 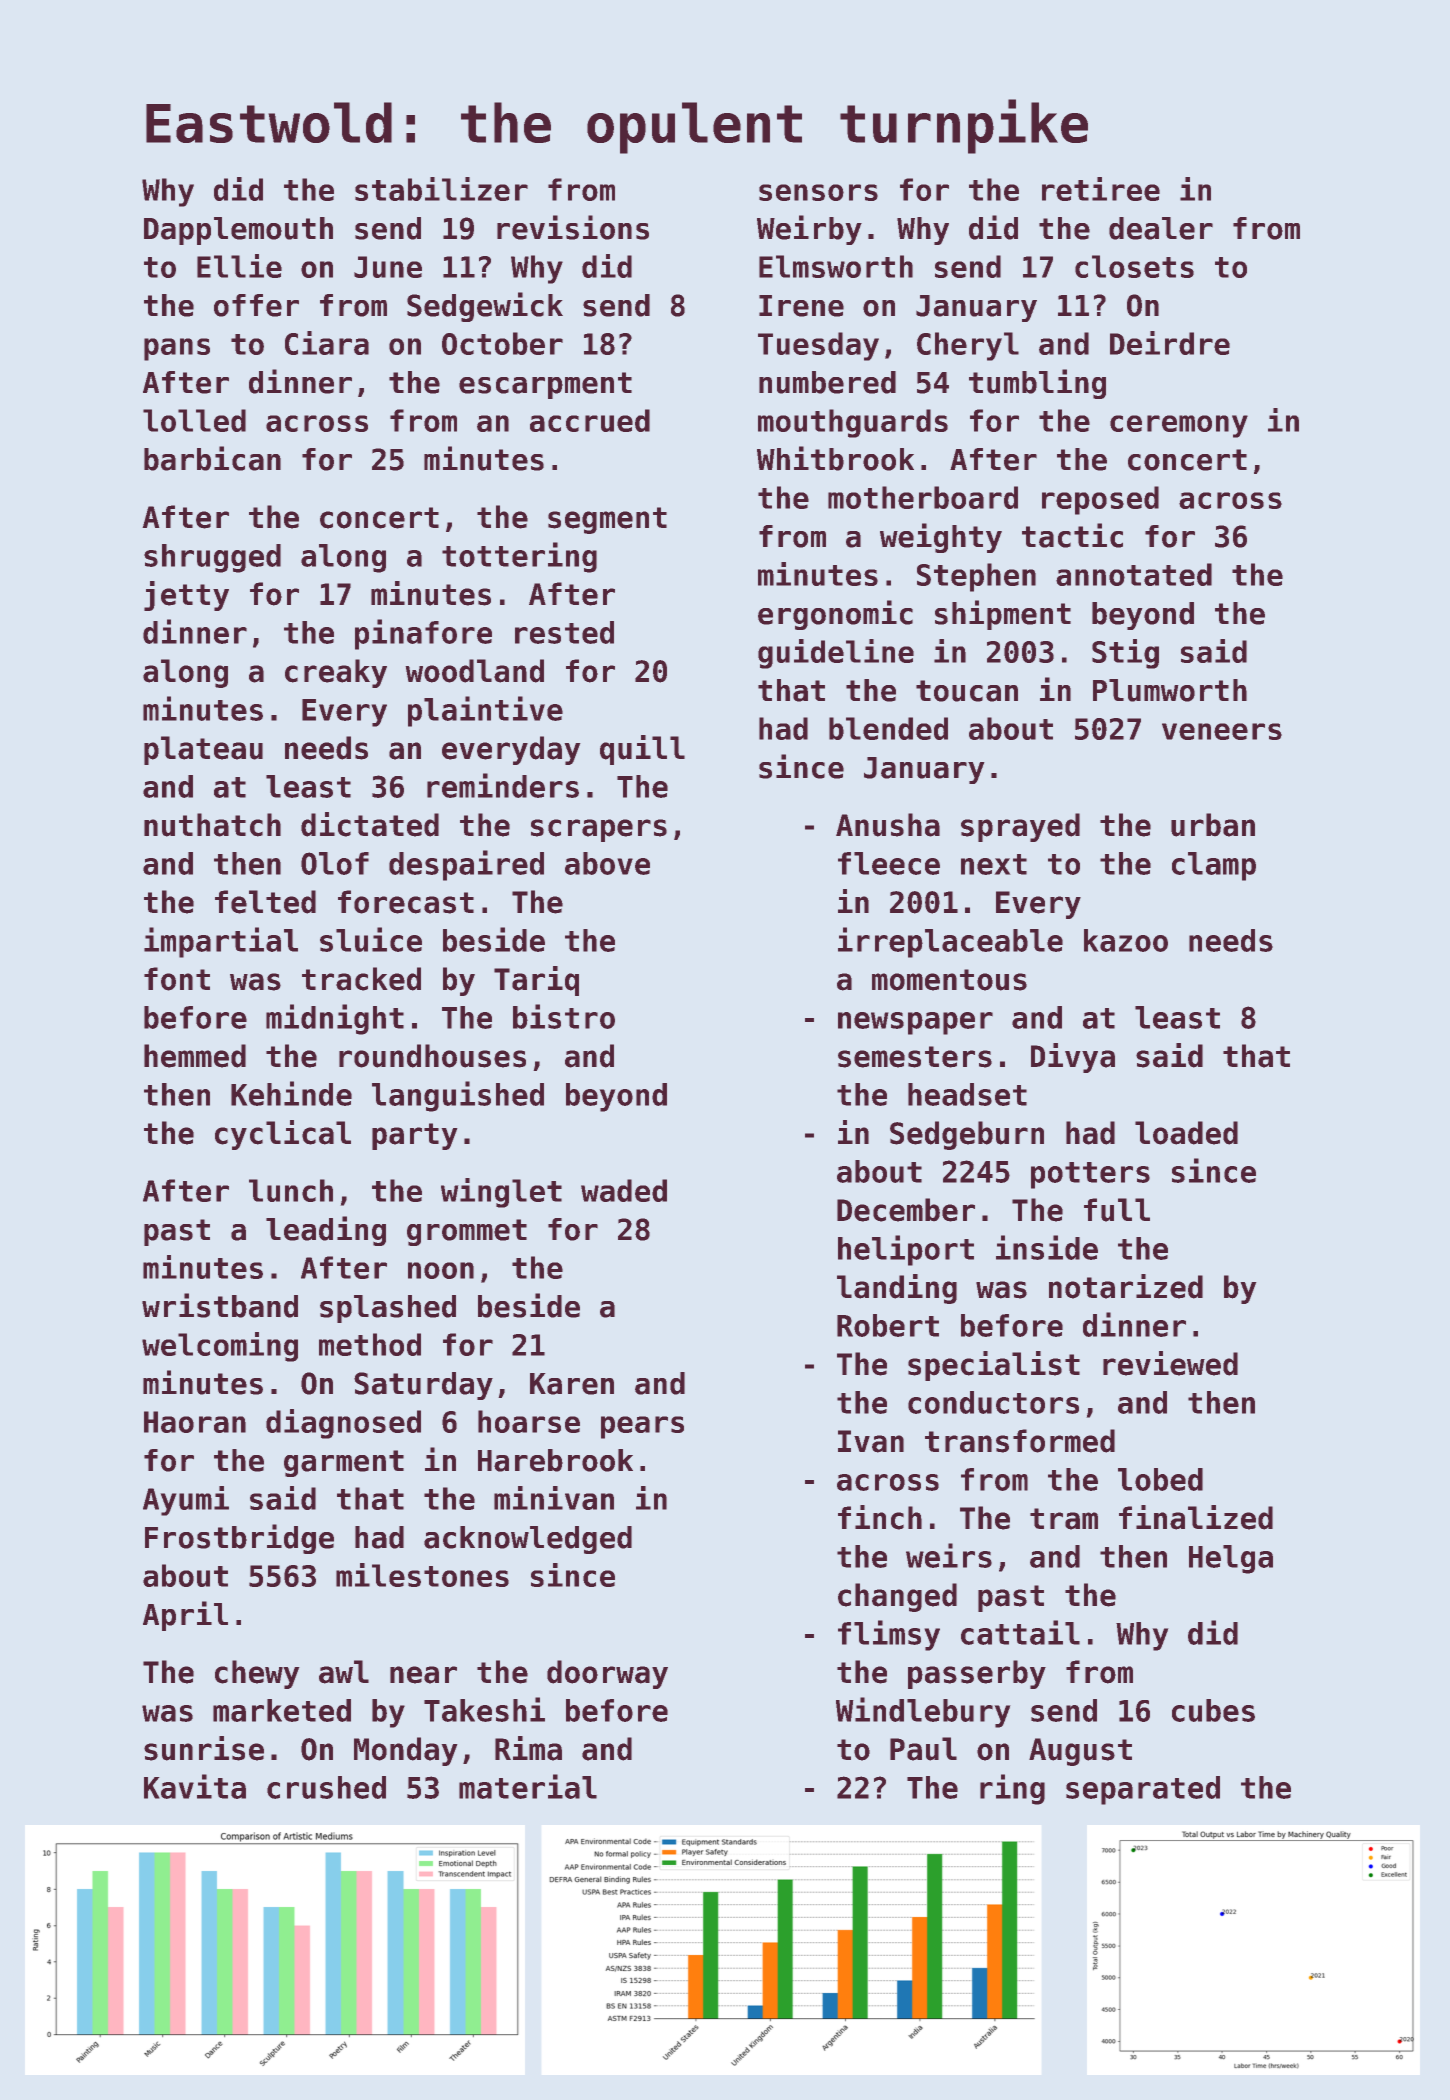 I want to click on bistro, so click(x=564, y=1016).
